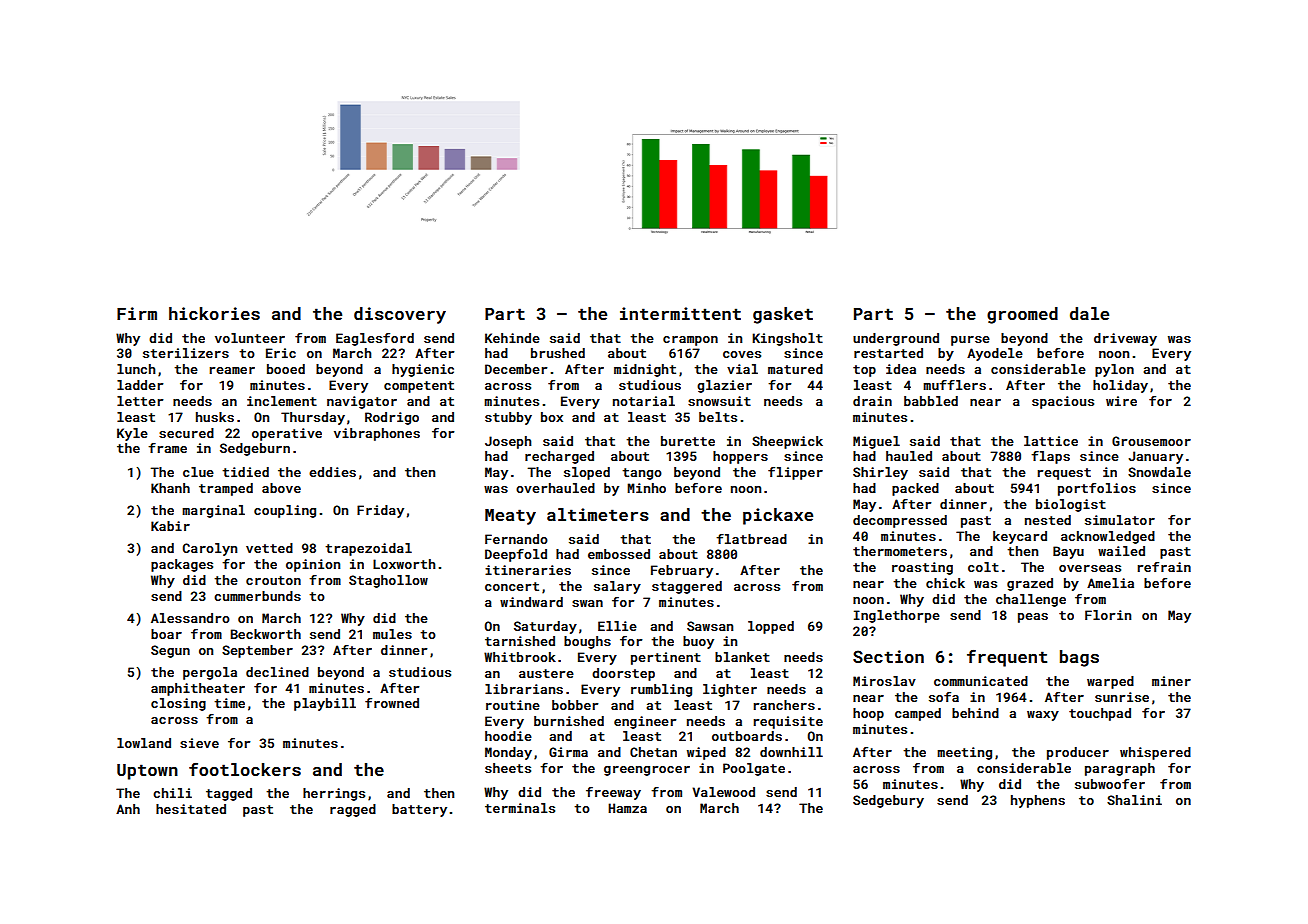  What do you see at coordinates (778, 516) in the page?
I see `pickaxe` at bounding box center [778, 516].
